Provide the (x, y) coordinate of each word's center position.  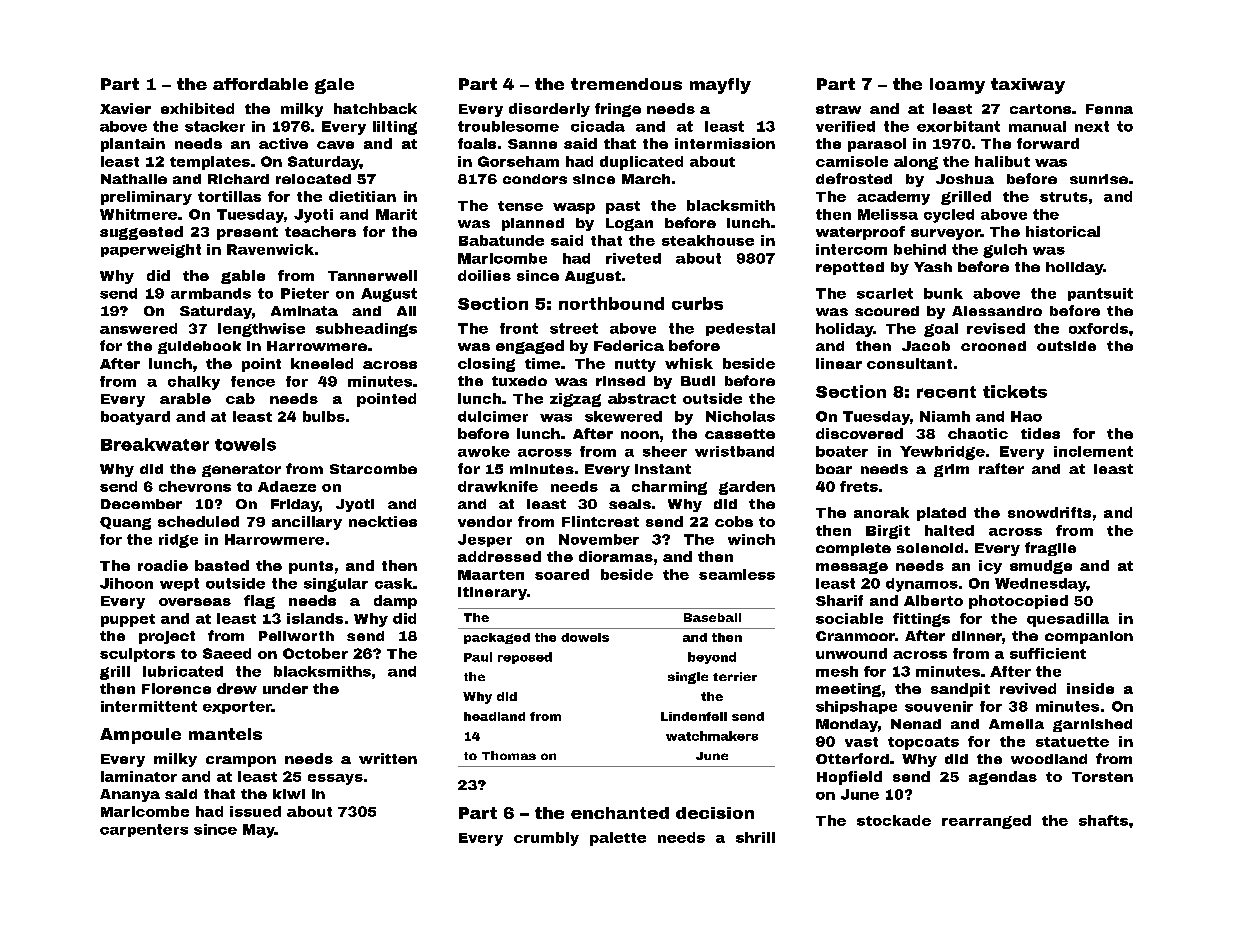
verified (845, 126)
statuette (1072, 742)
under (285, 688)
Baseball (712, 617)
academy (893, 198)
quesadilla (1068, 620)
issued (255, 811)
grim (951, 470)
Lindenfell (694, 716)
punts (311, 567)
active (283, 143)
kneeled (322, 363)
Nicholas (740, 416)
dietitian (362, 196)
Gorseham (518, 161)
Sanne (532, 144)
